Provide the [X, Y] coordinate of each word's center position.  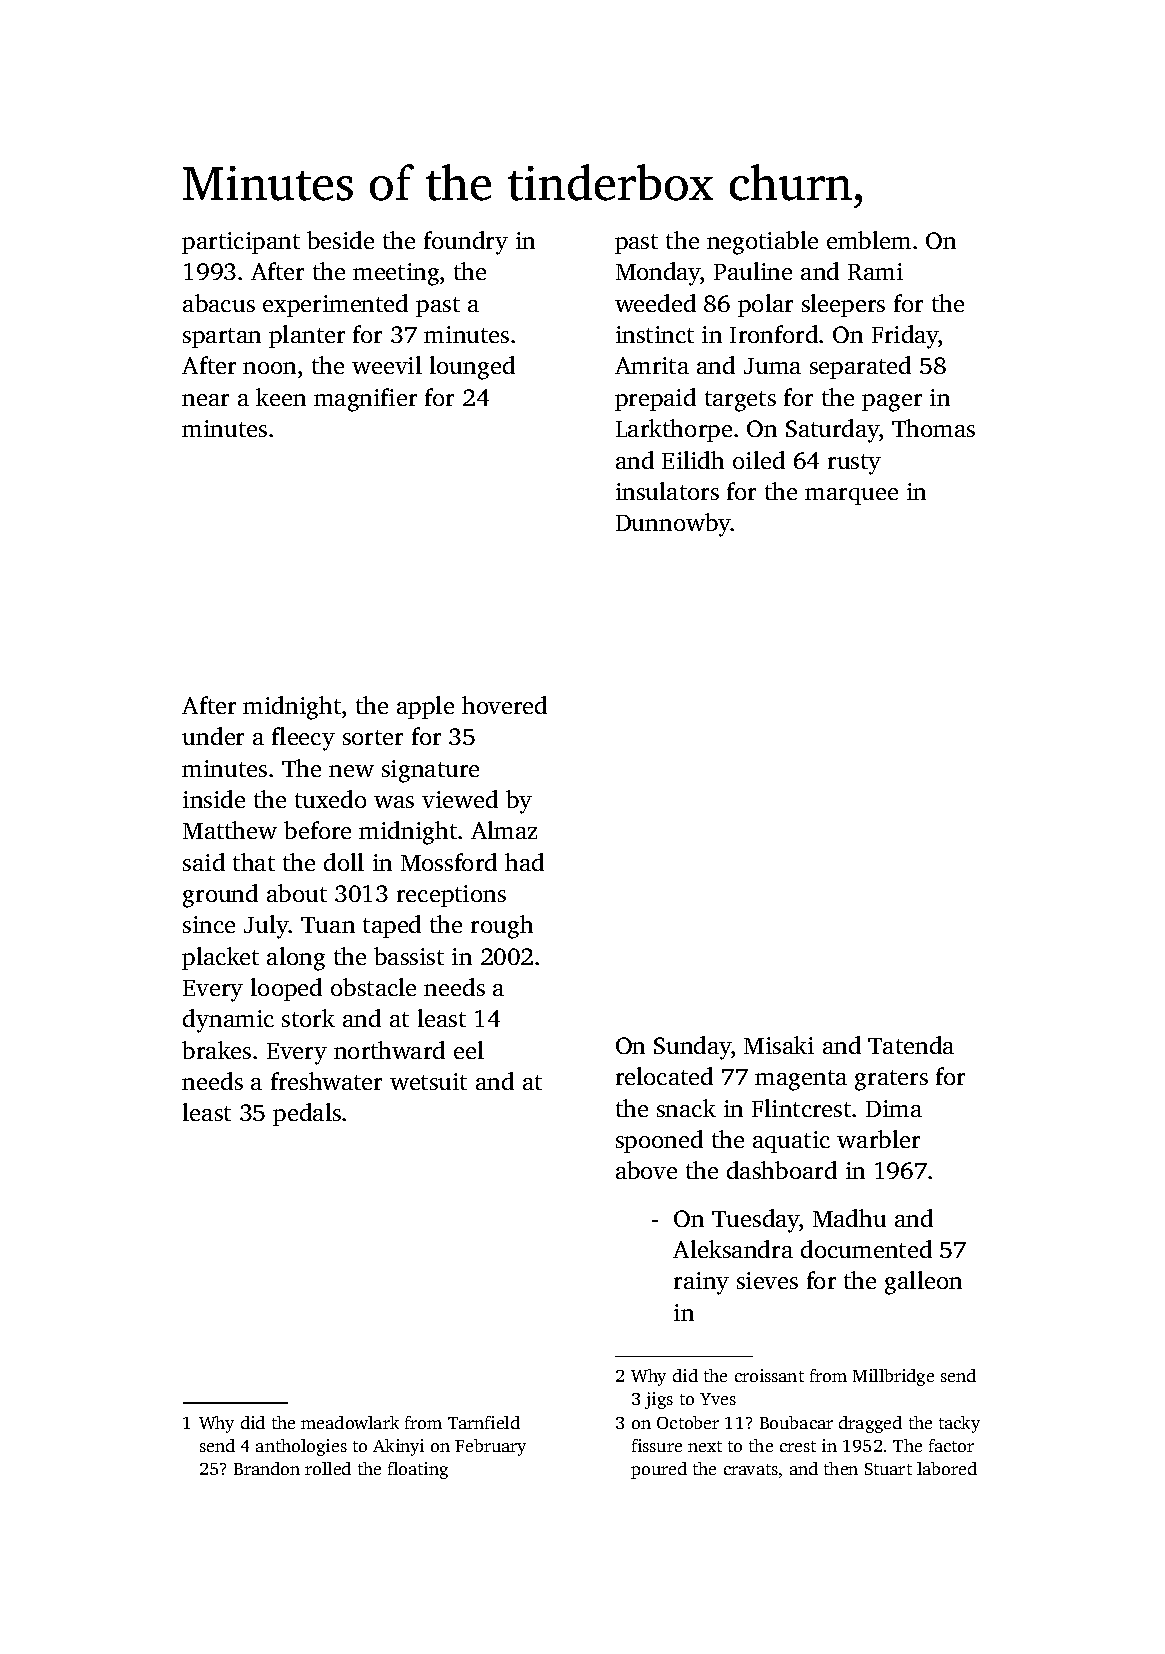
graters [891, 1080]
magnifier [365, 400]
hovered [504, 705]
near [205, 400]
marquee [851, 496]
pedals [307, 1114]
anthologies [301, 1447]
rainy [701, 1283]
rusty [854, 464]
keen [281, 397]
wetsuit [428, 1081]
